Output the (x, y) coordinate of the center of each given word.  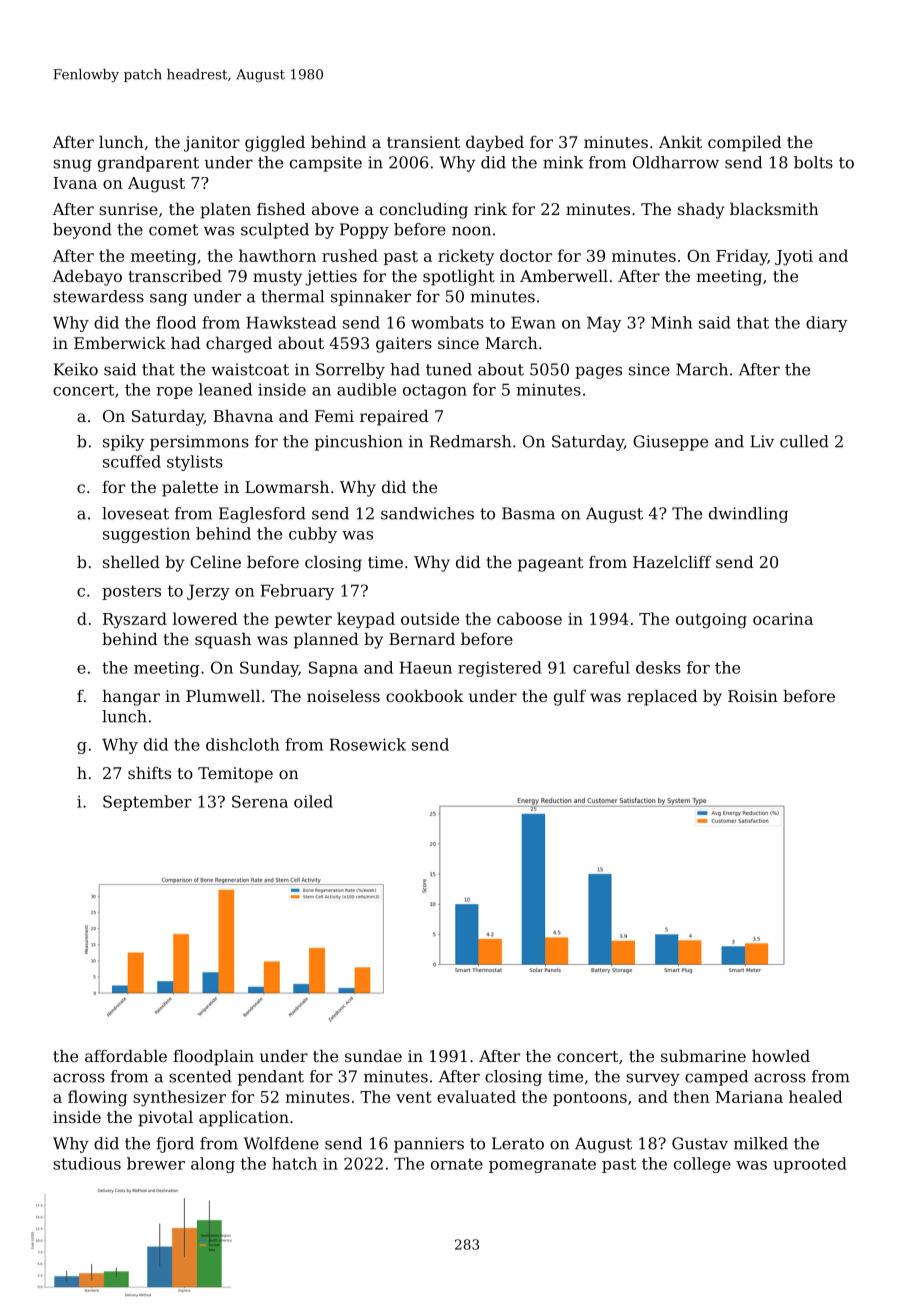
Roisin (753, 696)
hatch (294, 1163)
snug (72, 165)
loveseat (135, 513)
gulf (570, 698)
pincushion (359, 443)
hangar (131, 698)
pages (598, 372)
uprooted (810, 1165)
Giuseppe (670, 443)
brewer (156, 1163)
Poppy (364, 231)
